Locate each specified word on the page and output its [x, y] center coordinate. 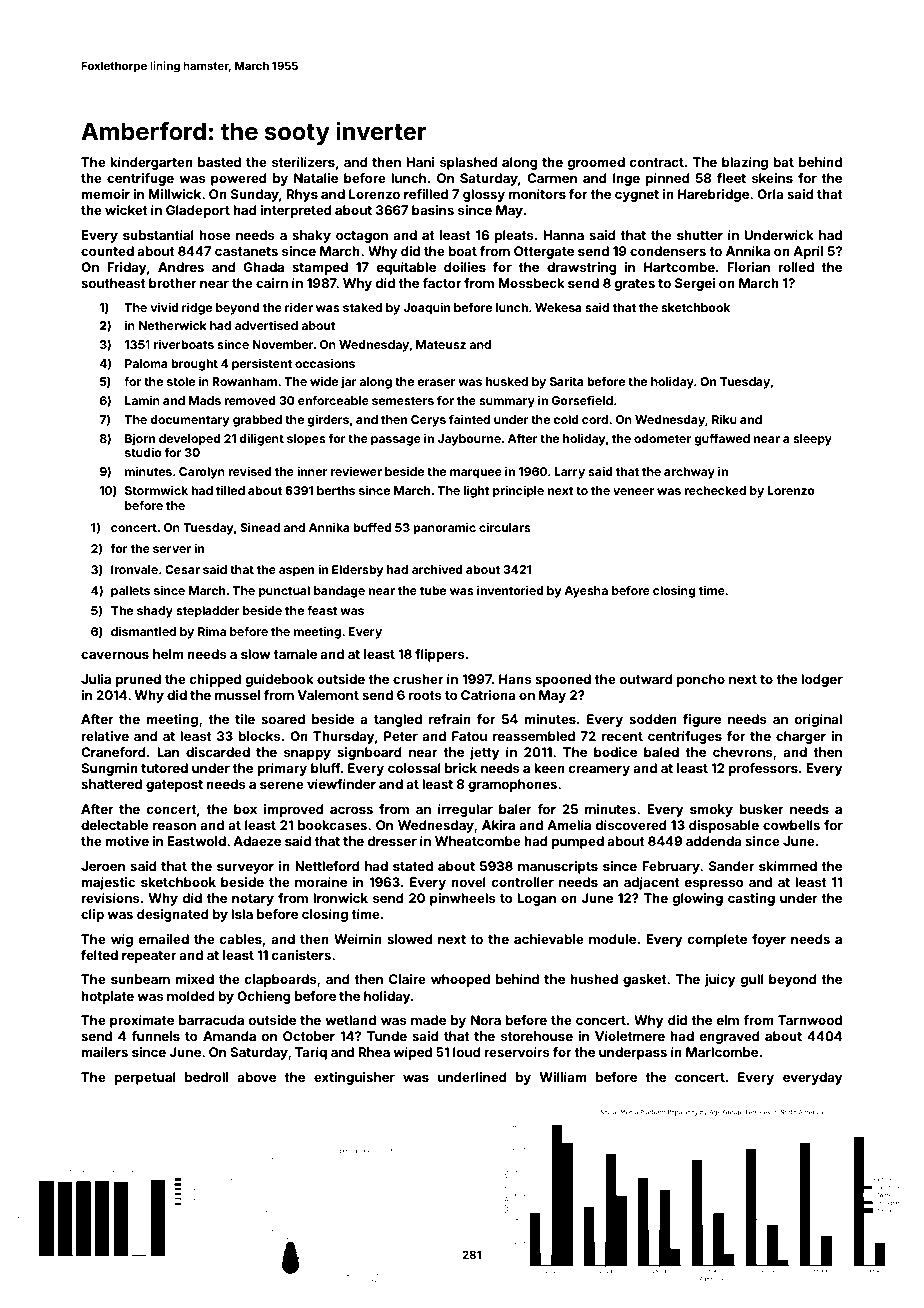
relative [105, 736]
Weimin [358, 939]
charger [801, 737]
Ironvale [134, 569]
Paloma [146, 363]
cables [241, 939]
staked [362, 307]
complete [717, 940]
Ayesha [586, 592]
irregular [465, 810]
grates [635, 285]
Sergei [695, 284]
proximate [142, 1021]
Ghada [263, 267]
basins [433, 210]
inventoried [510, 590]
